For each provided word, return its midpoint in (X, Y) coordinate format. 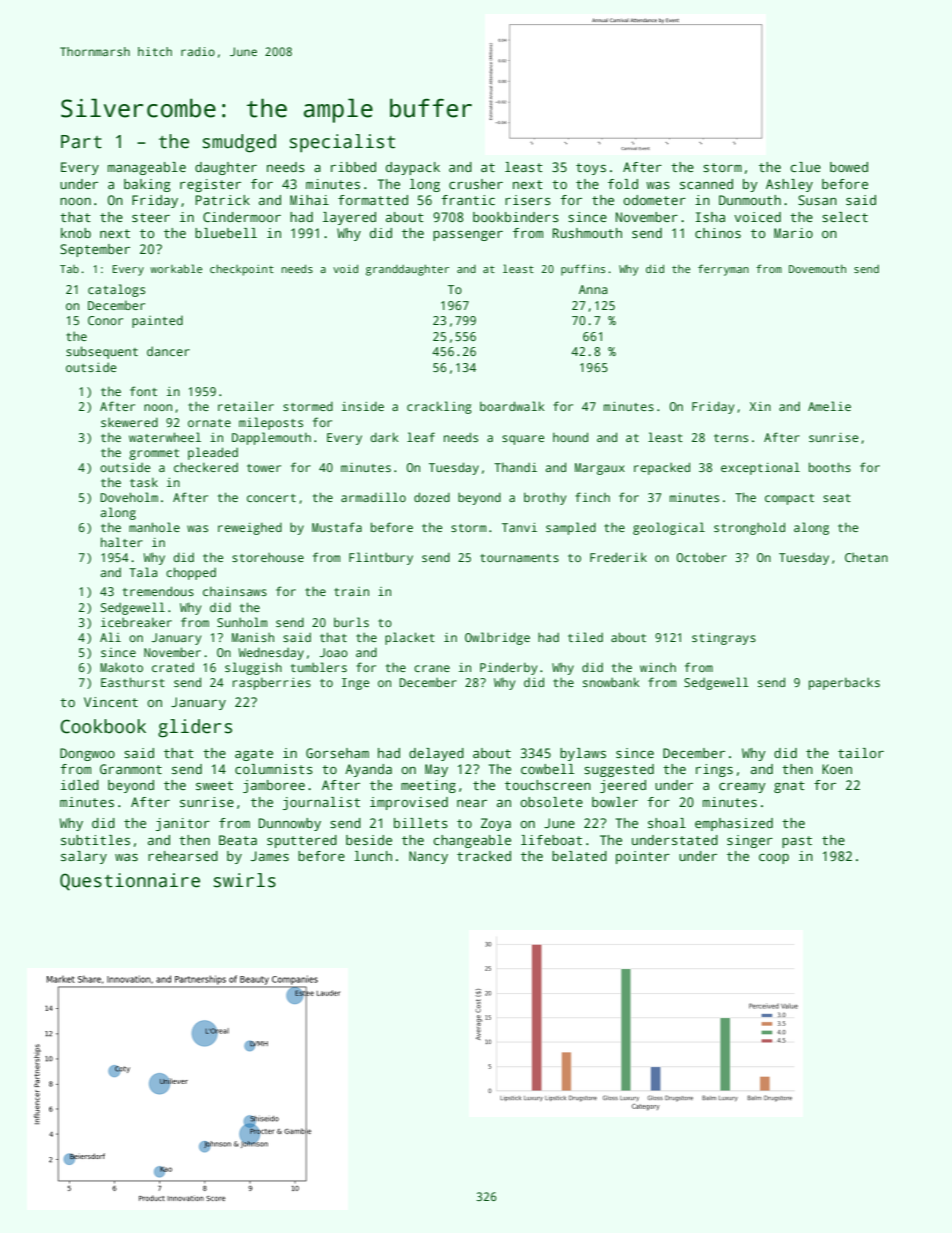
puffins (583, 270)
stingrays (724, 639)
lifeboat (551, 840)
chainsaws (235, 591)
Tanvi (519, 527)
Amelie (829, 406)
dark (384, 437)
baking (147, 185)
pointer (643, 857)
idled (80, 785)
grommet (154, 454)
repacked (662, 468)
